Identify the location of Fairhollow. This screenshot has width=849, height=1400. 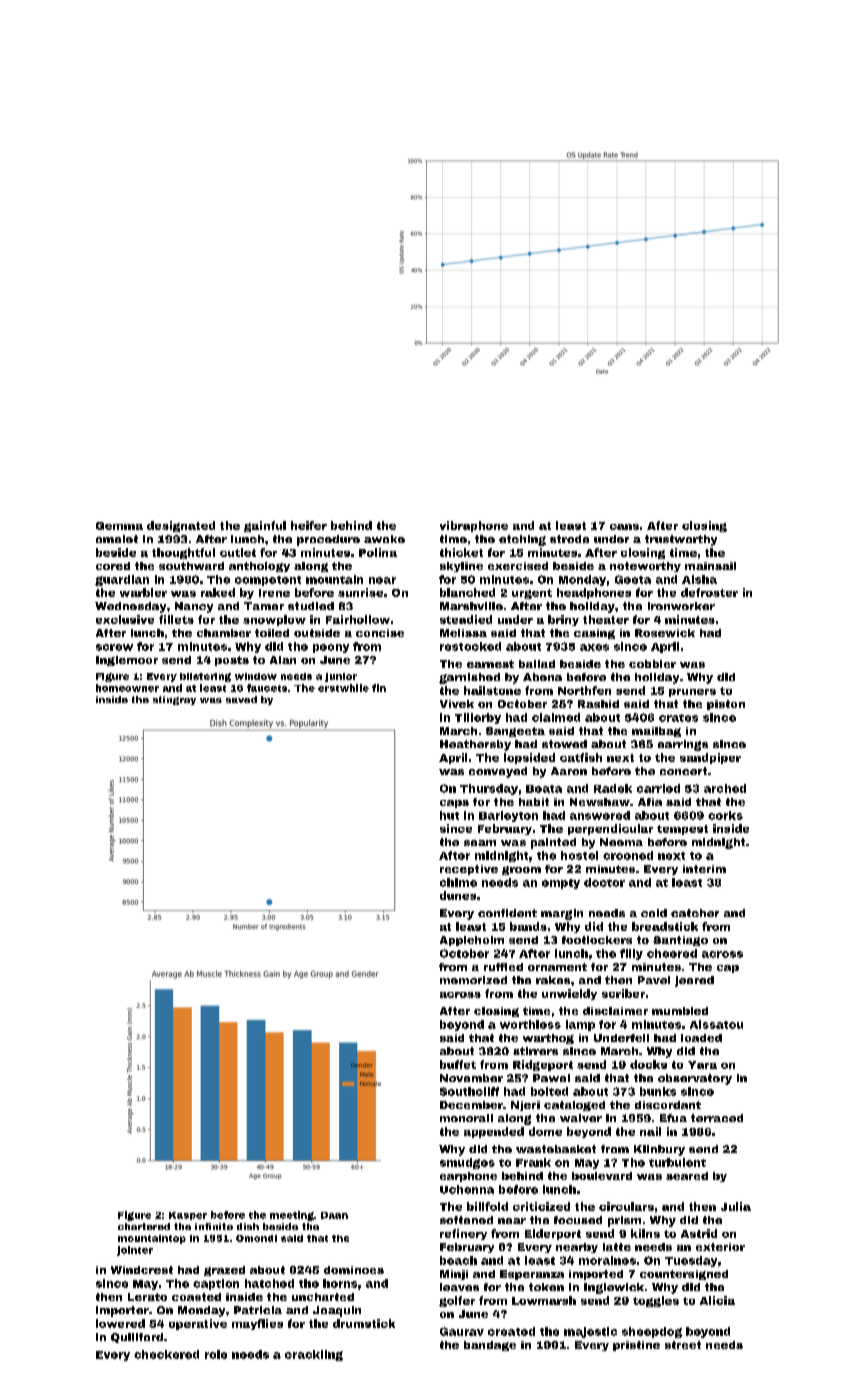
(358, 619).
